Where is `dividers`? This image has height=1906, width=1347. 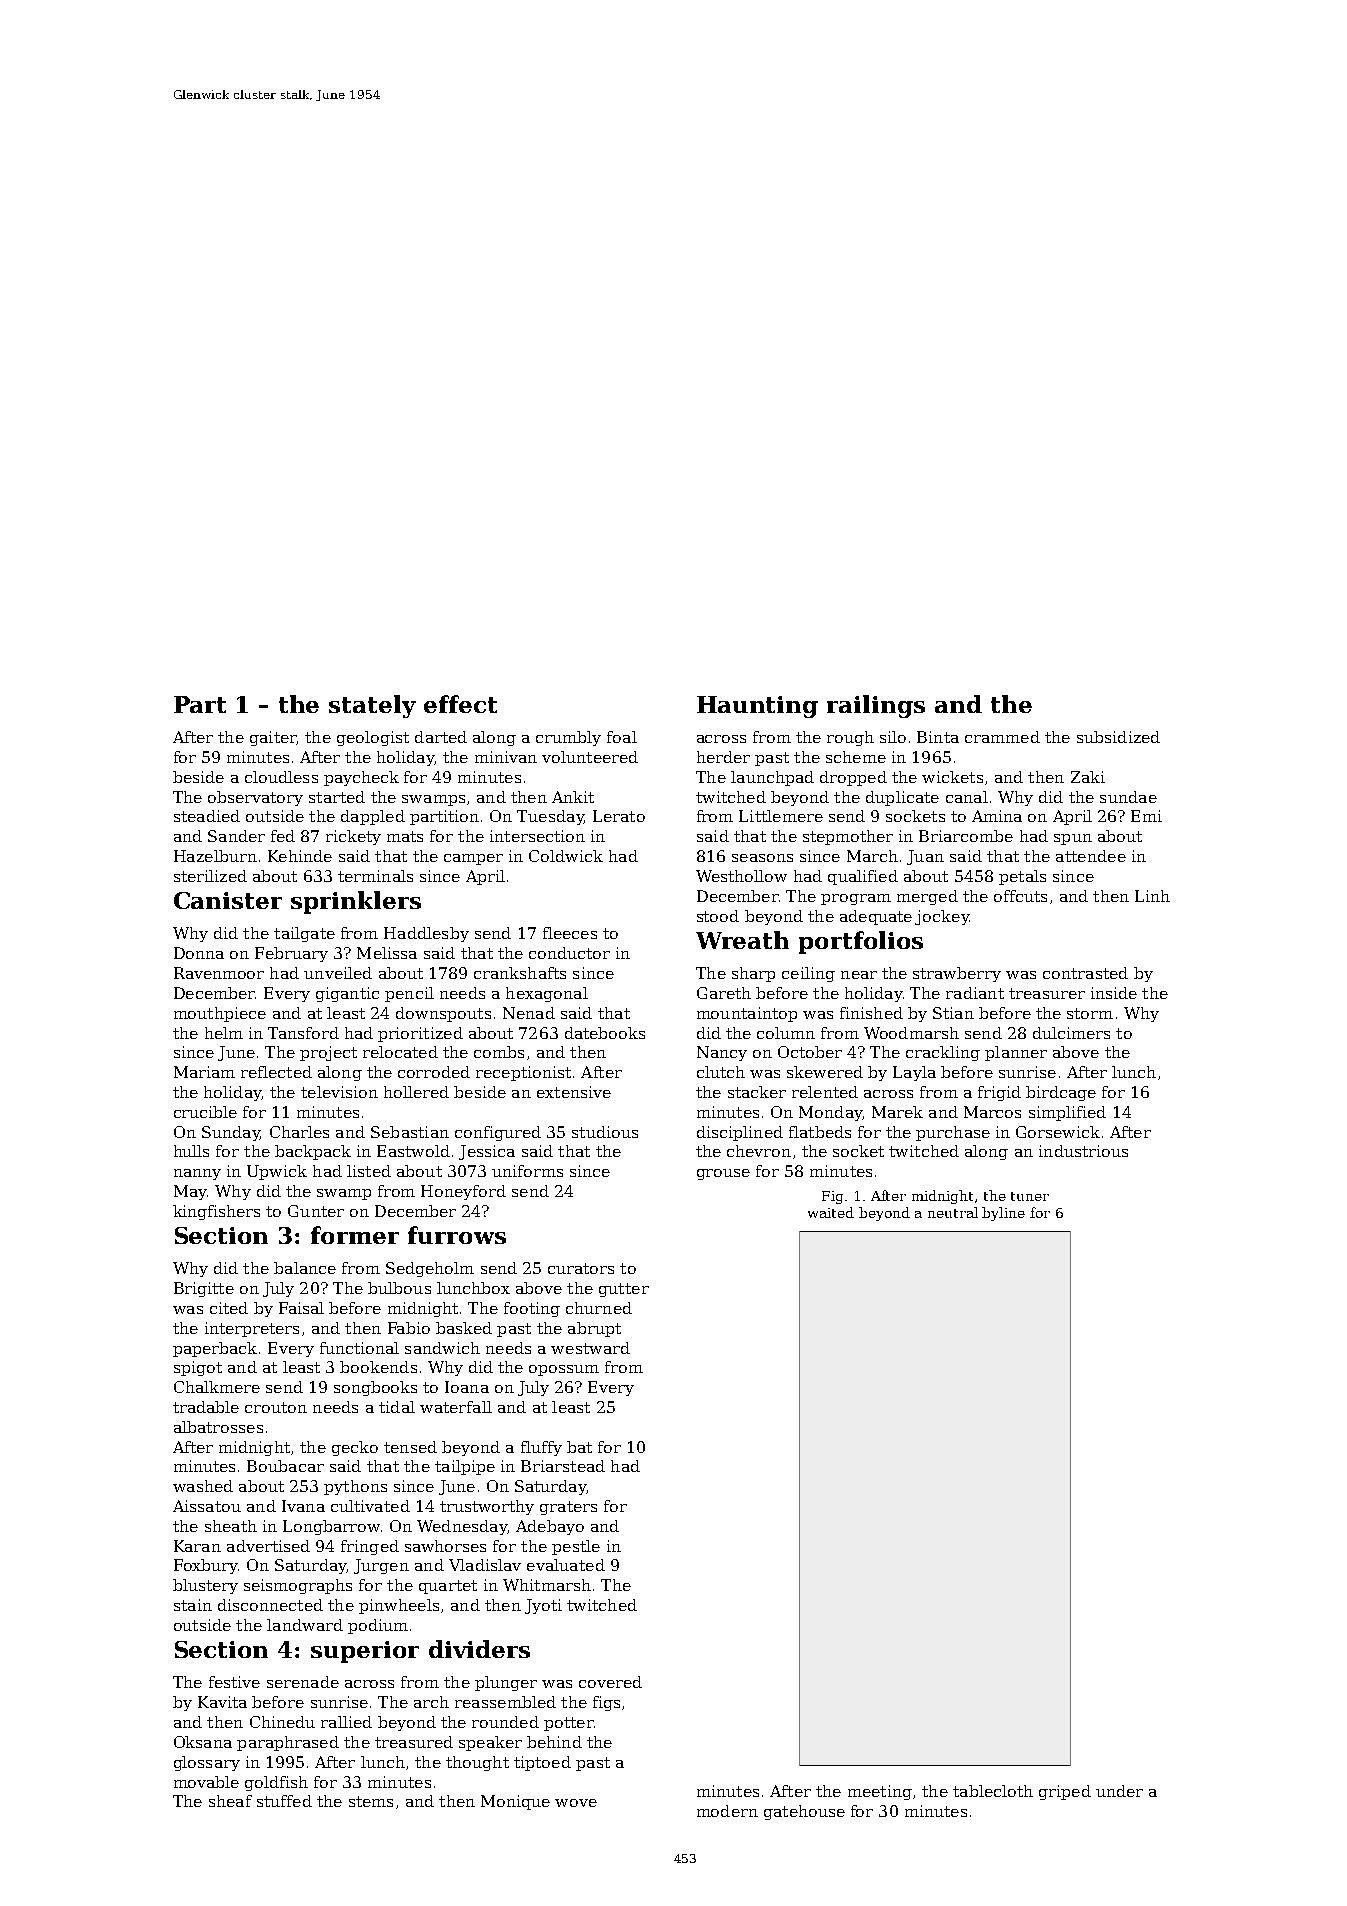
dividers is located at coordinates (479, 1649).
